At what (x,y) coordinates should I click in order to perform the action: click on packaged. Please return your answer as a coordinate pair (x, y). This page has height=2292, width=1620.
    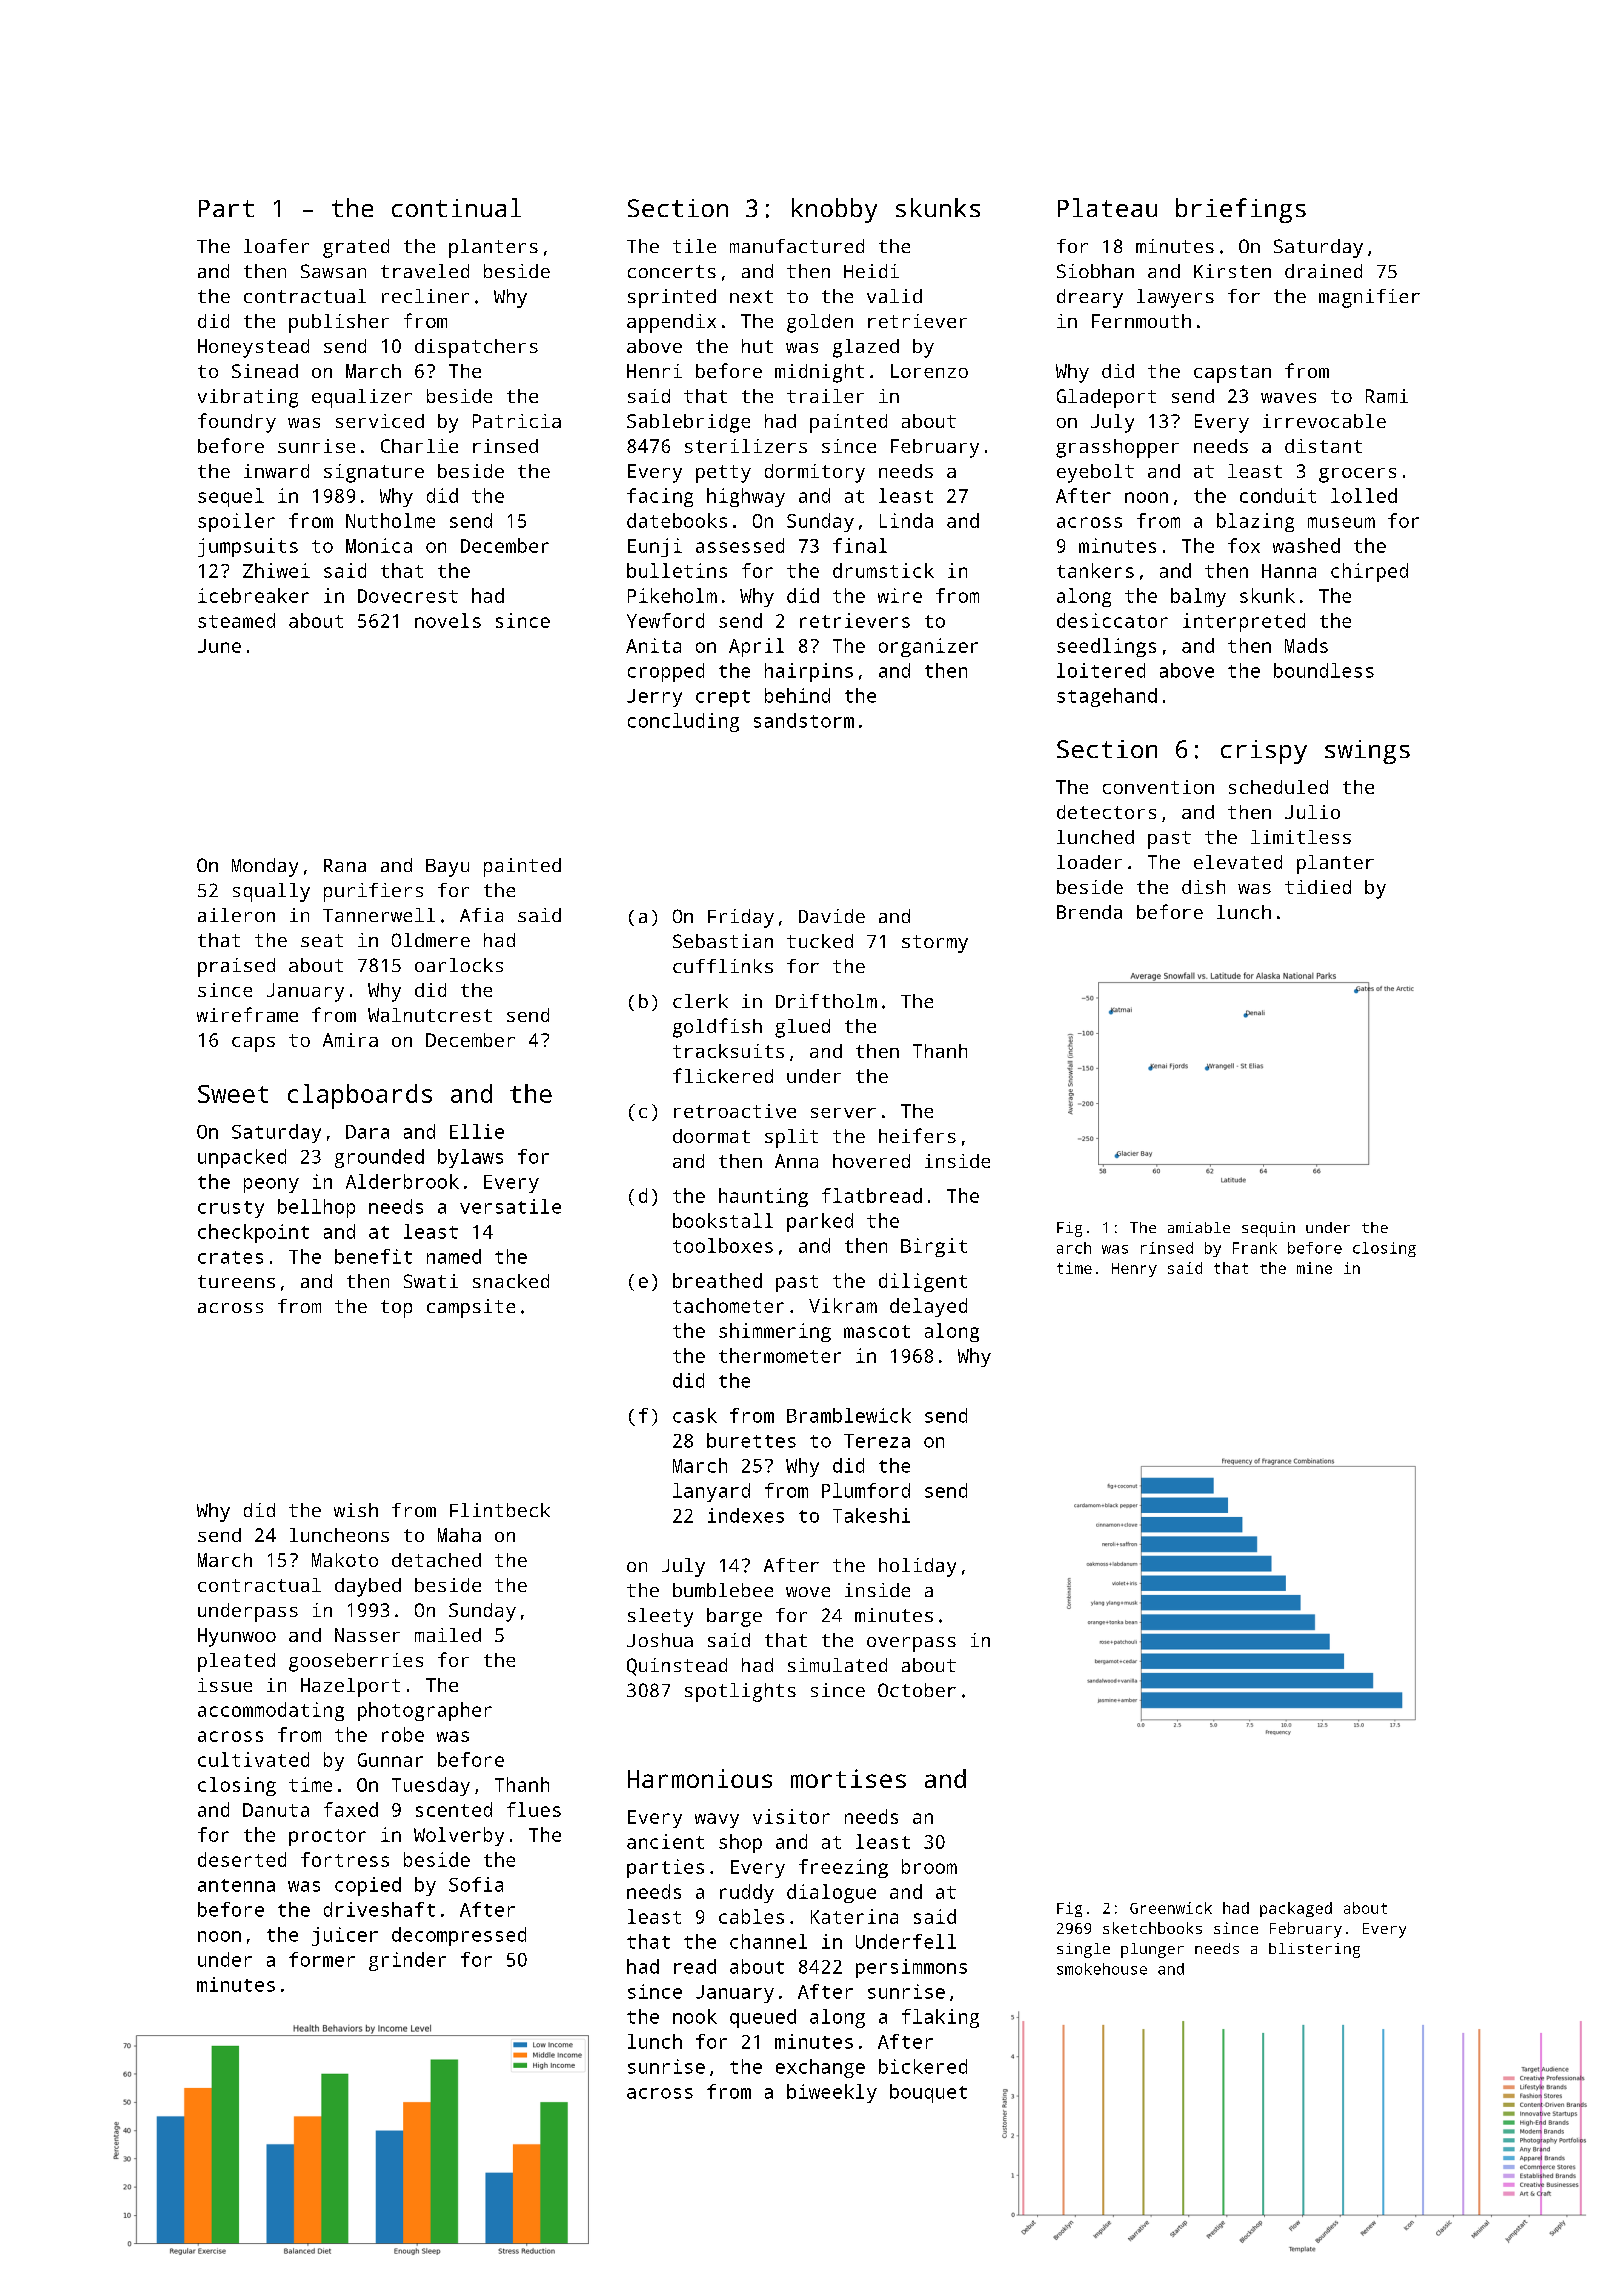
    Looking at the image, I should click on (1296, 1909).
